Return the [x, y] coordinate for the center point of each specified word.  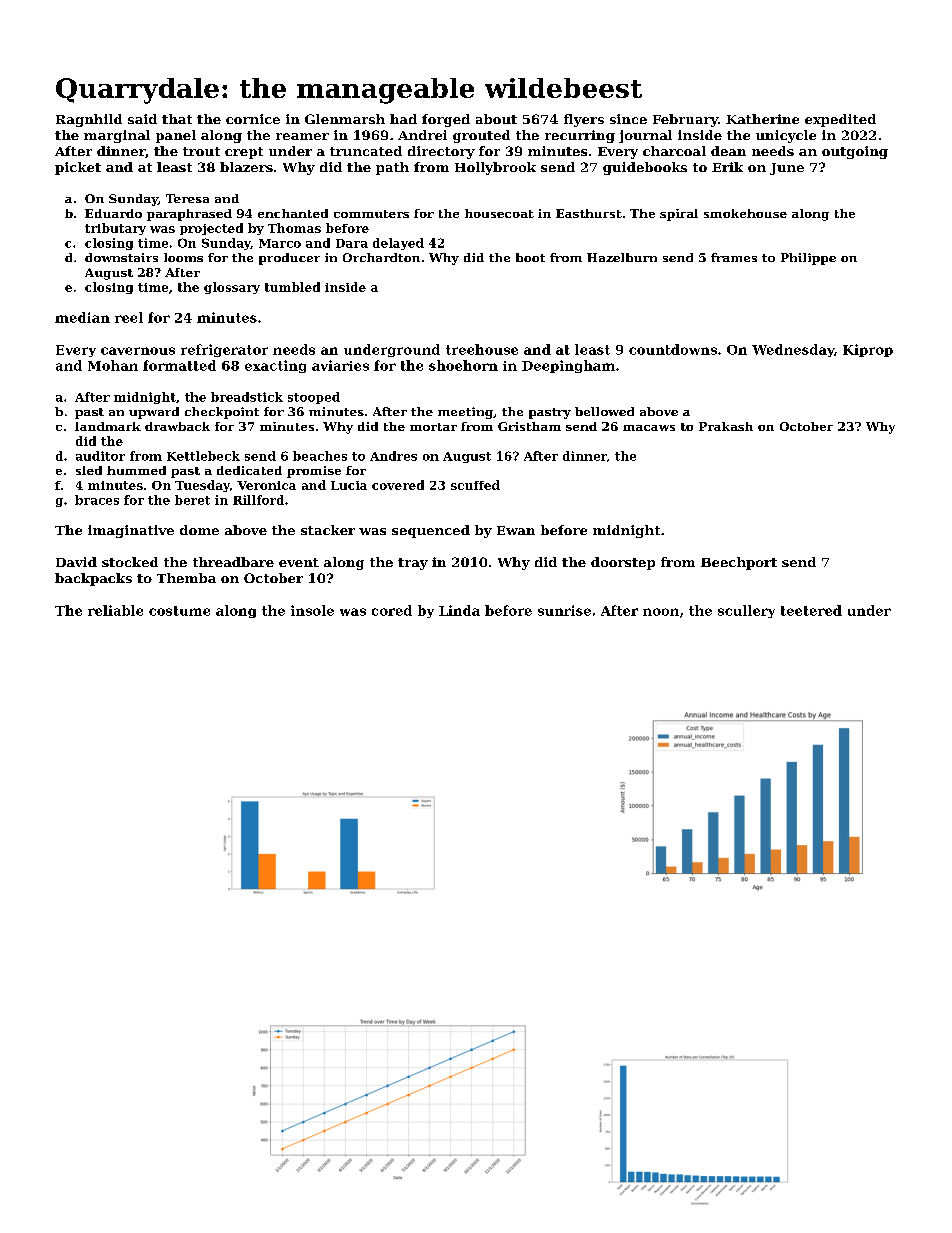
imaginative [131, 531]
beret [192, 500]
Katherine [762, 119]
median [82, 317]
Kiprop [868, 350]
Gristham [529, 426]
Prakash [726, 426]
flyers [584, 120]
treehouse [482, 349]
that [177, 119]
